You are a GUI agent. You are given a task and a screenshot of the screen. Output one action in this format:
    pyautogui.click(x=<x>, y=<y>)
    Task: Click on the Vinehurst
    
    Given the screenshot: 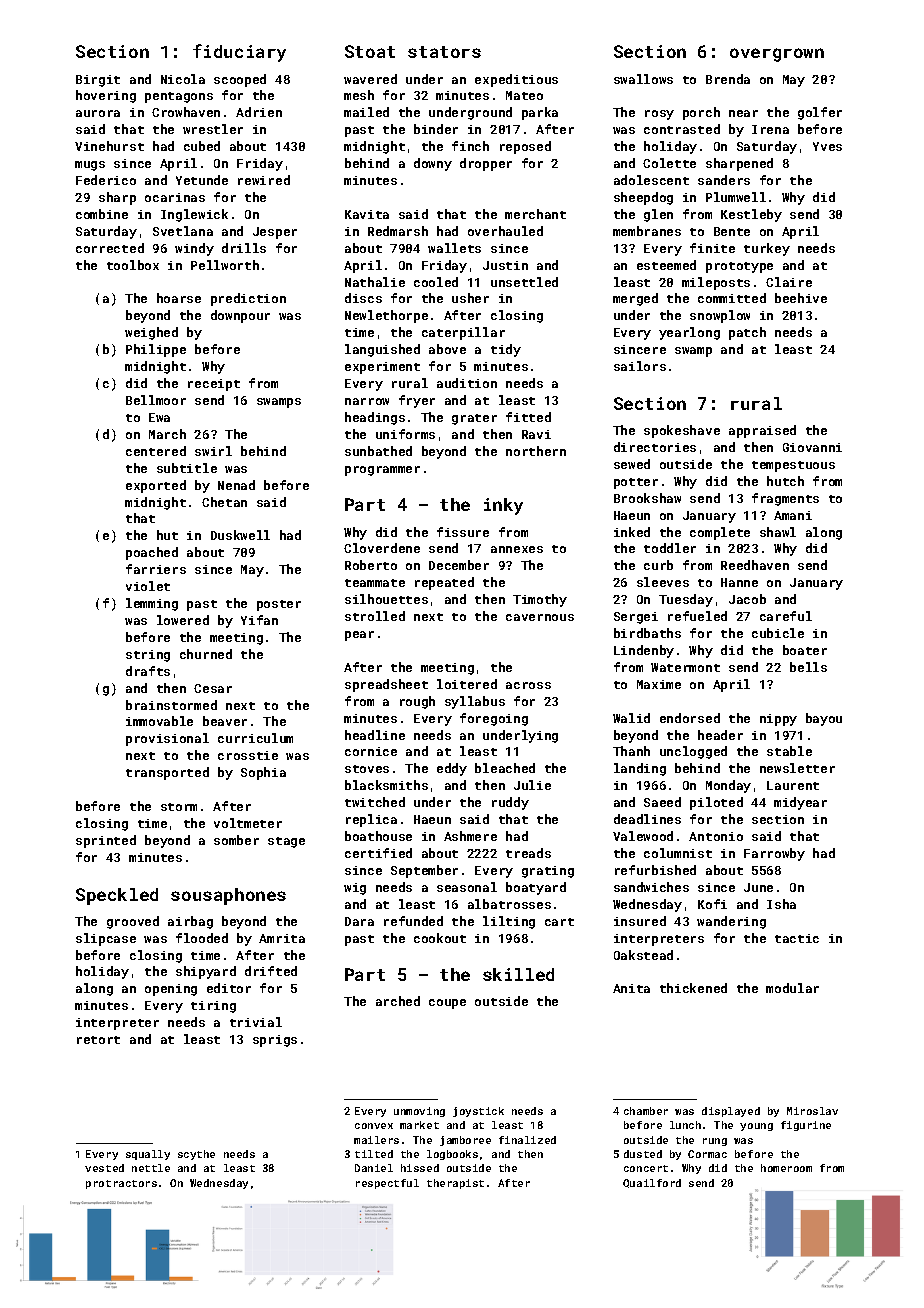 What is the action you would take?
    pyautogui.click(x=109, y=146)
